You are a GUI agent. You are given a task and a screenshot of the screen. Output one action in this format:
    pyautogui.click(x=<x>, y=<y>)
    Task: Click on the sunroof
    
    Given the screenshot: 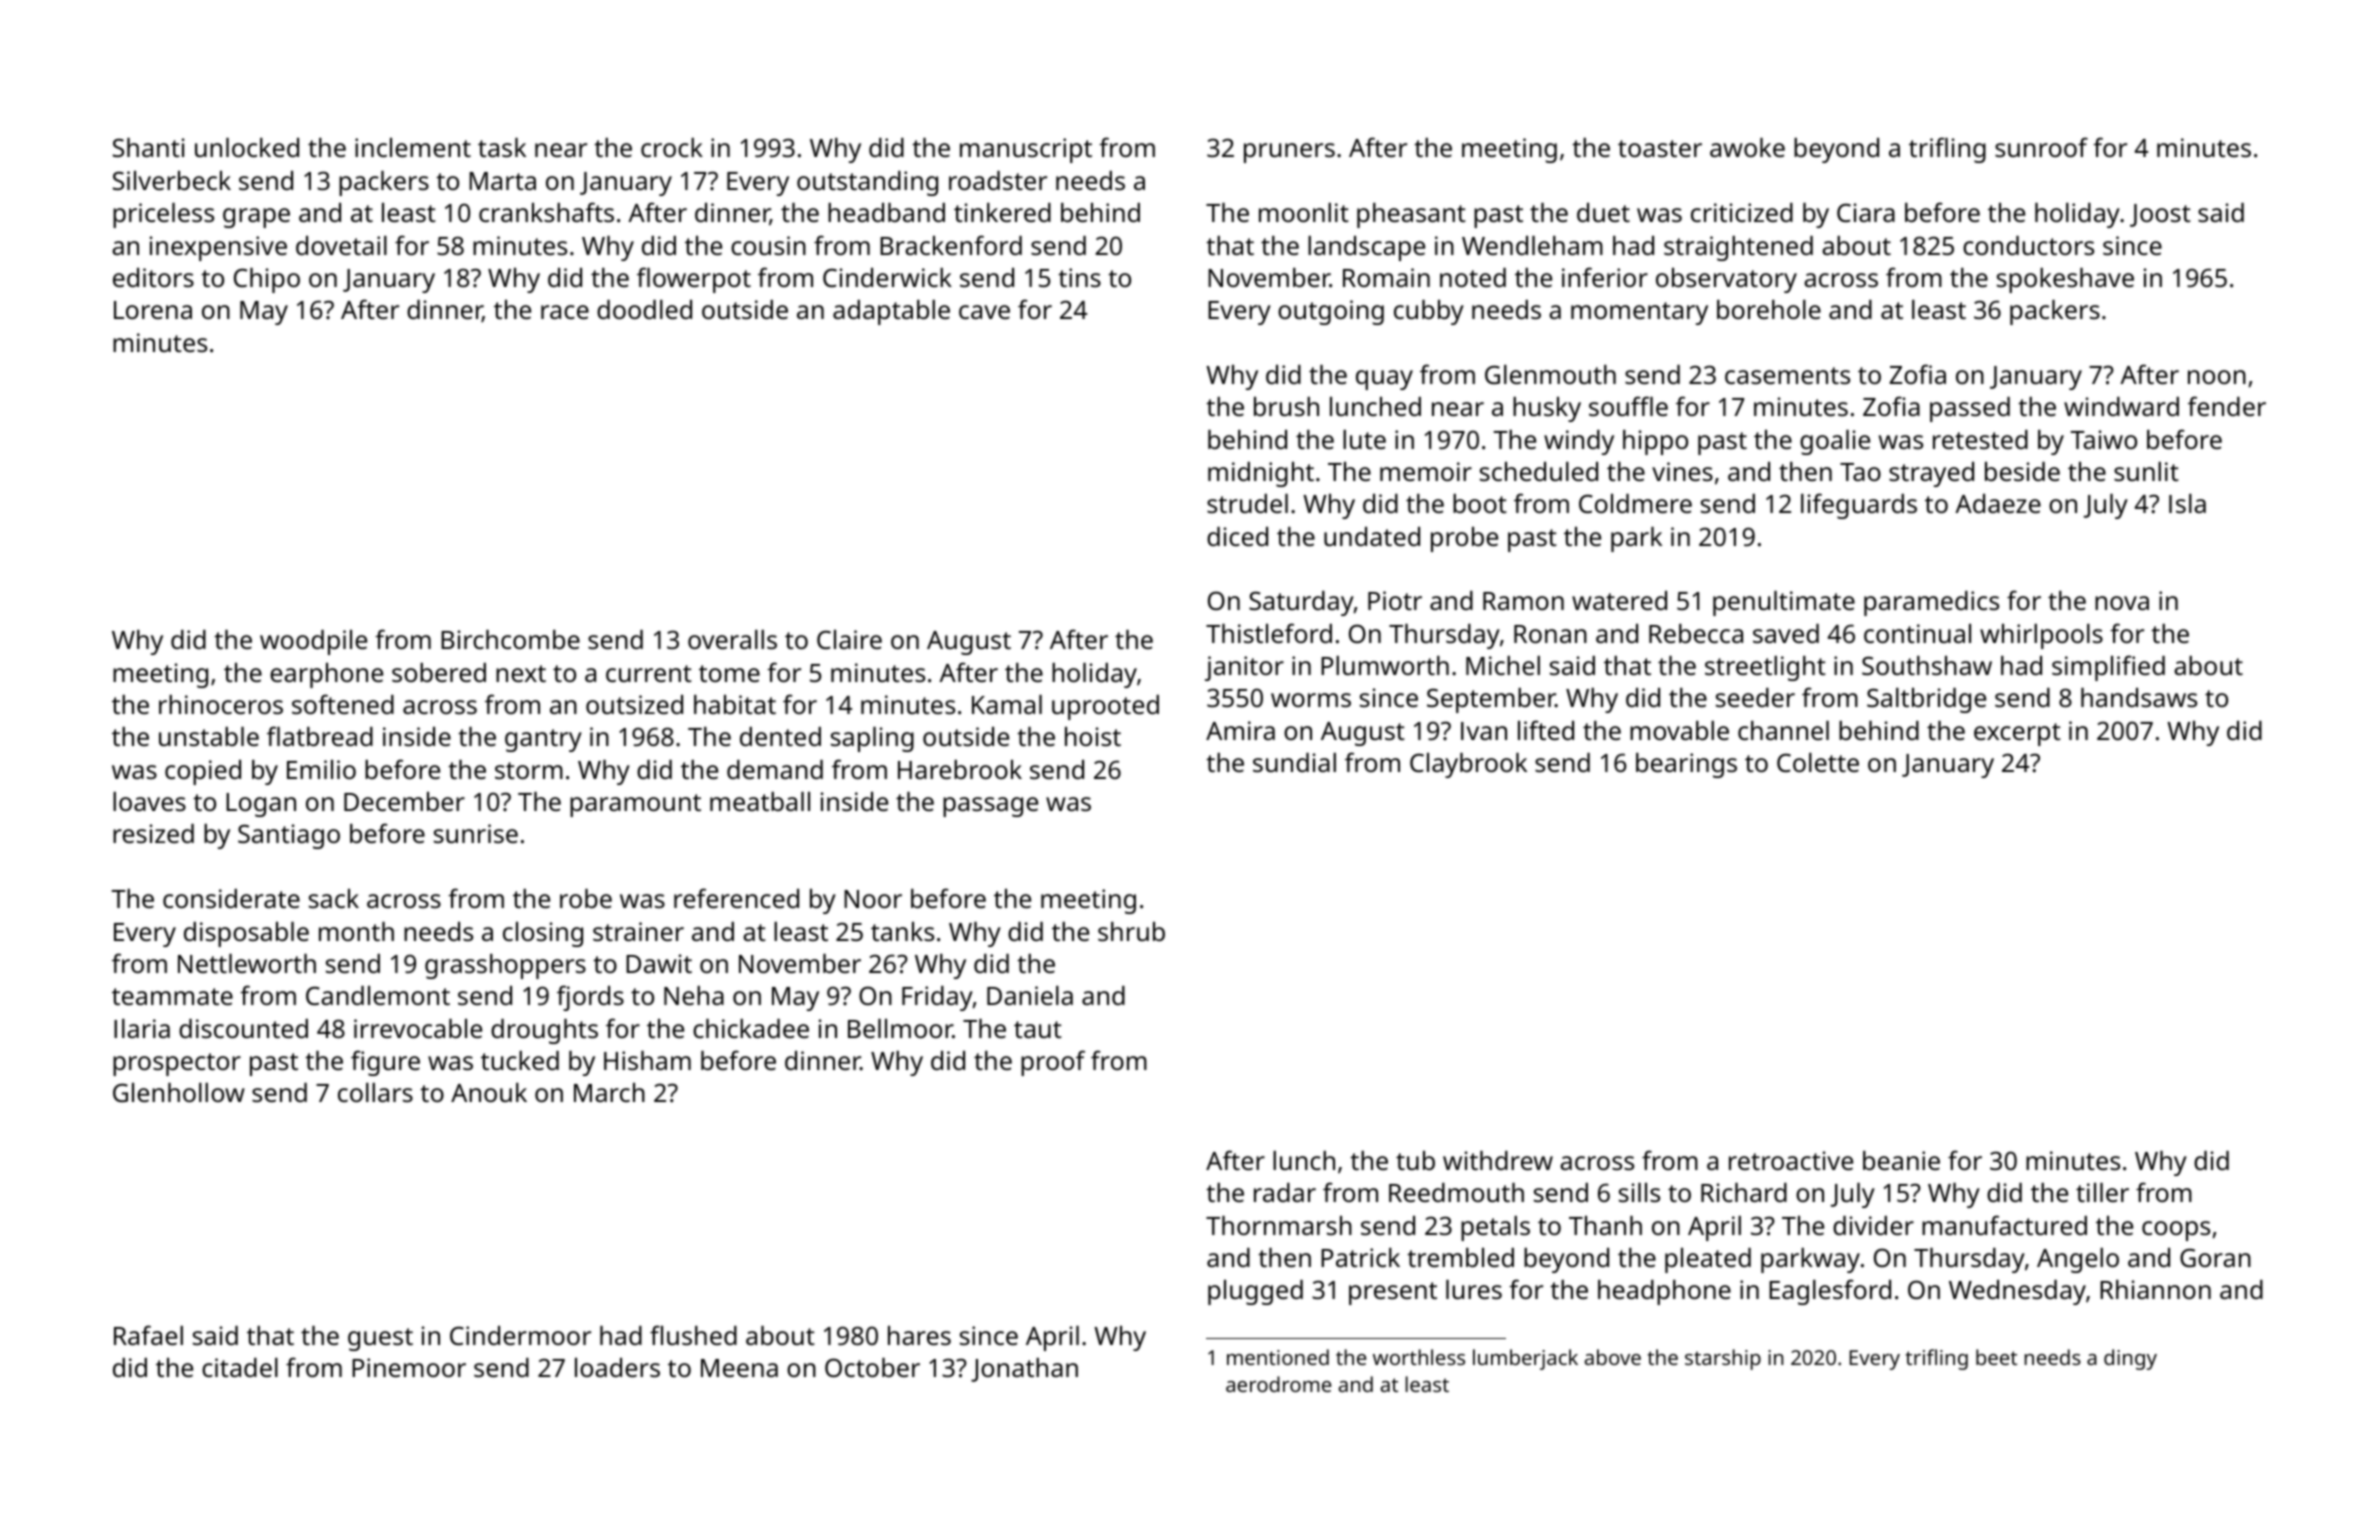 What is the action you would take?
    pyautogui.click(x=2041, y=147)
